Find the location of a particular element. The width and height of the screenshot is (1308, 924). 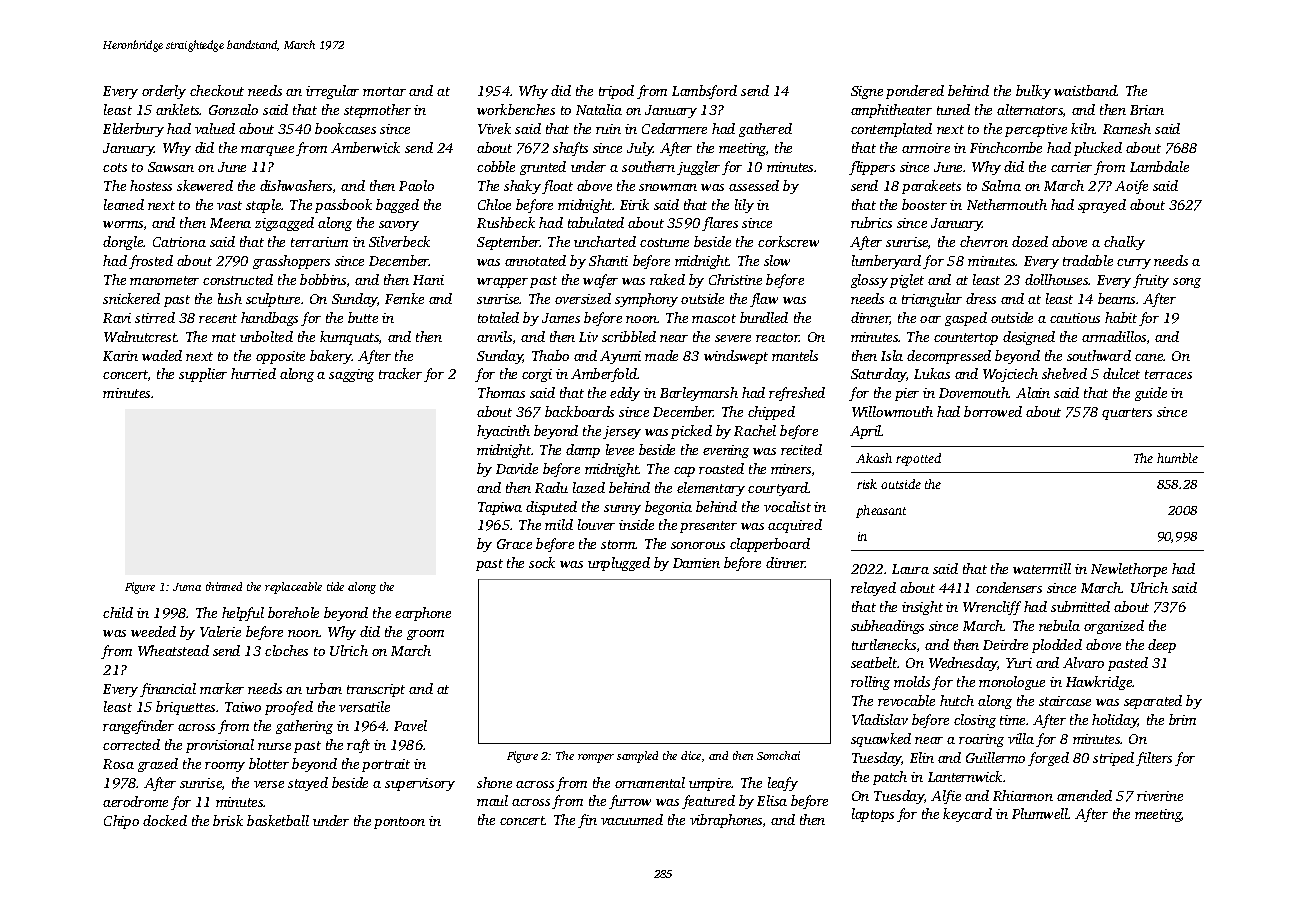

Newlethorpe is located at coordinates (1129, 570).
